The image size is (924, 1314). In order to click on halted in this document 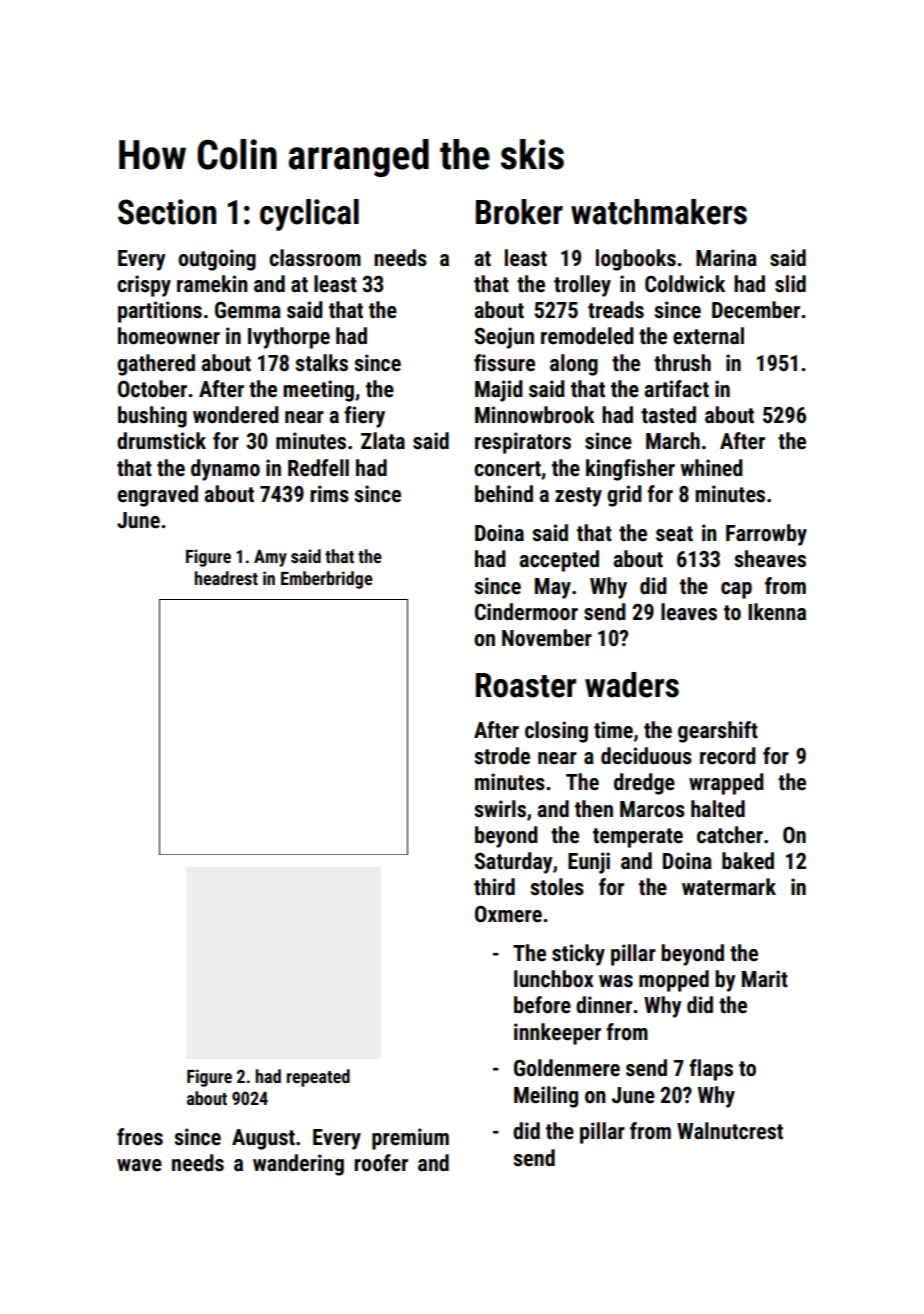, I will do `click(718, 809)`.
